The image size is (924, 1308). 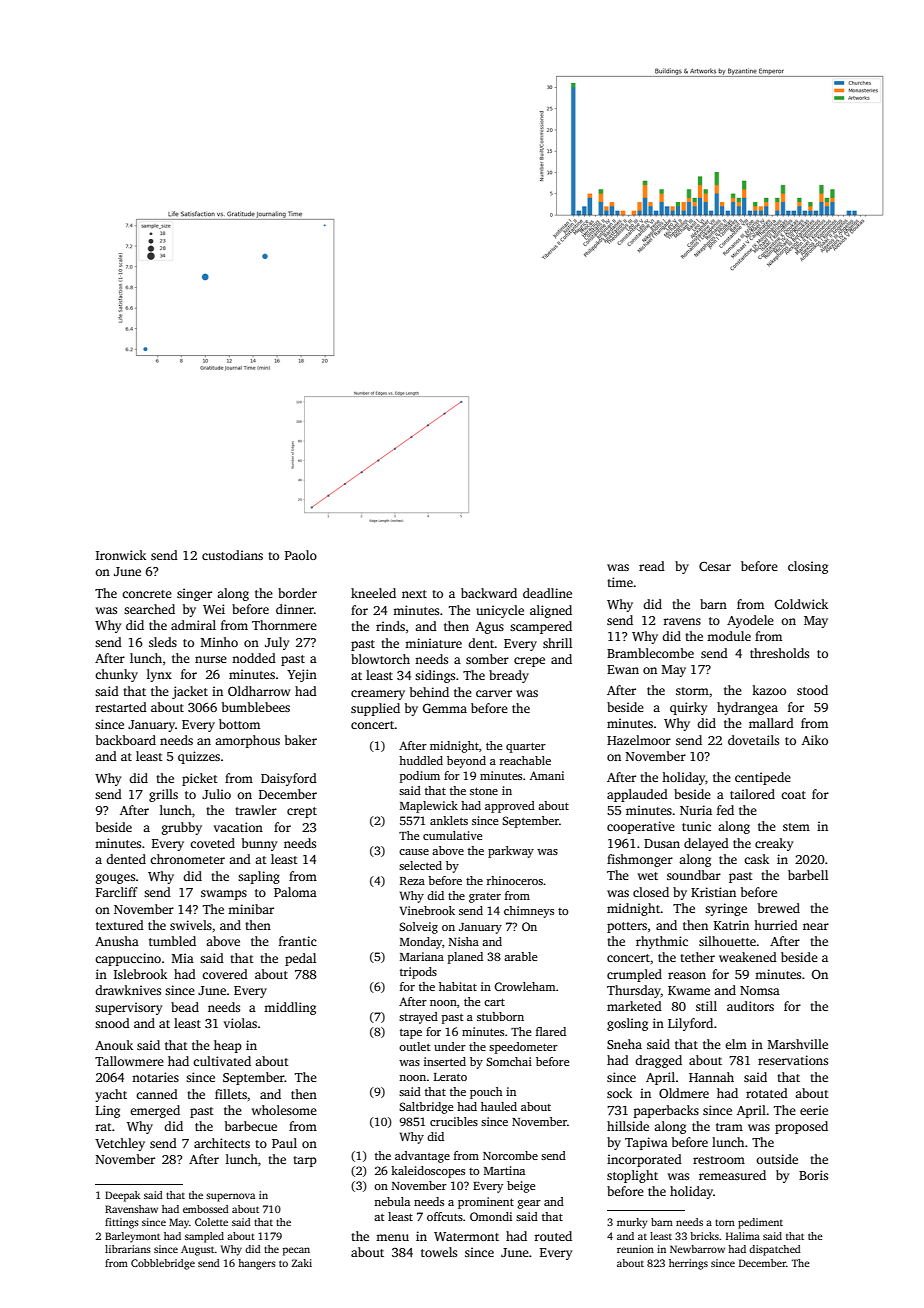 What do you see at coordinates (121, 555) in the image?
I see `Ironwick` at bounding box center [121, 555].
